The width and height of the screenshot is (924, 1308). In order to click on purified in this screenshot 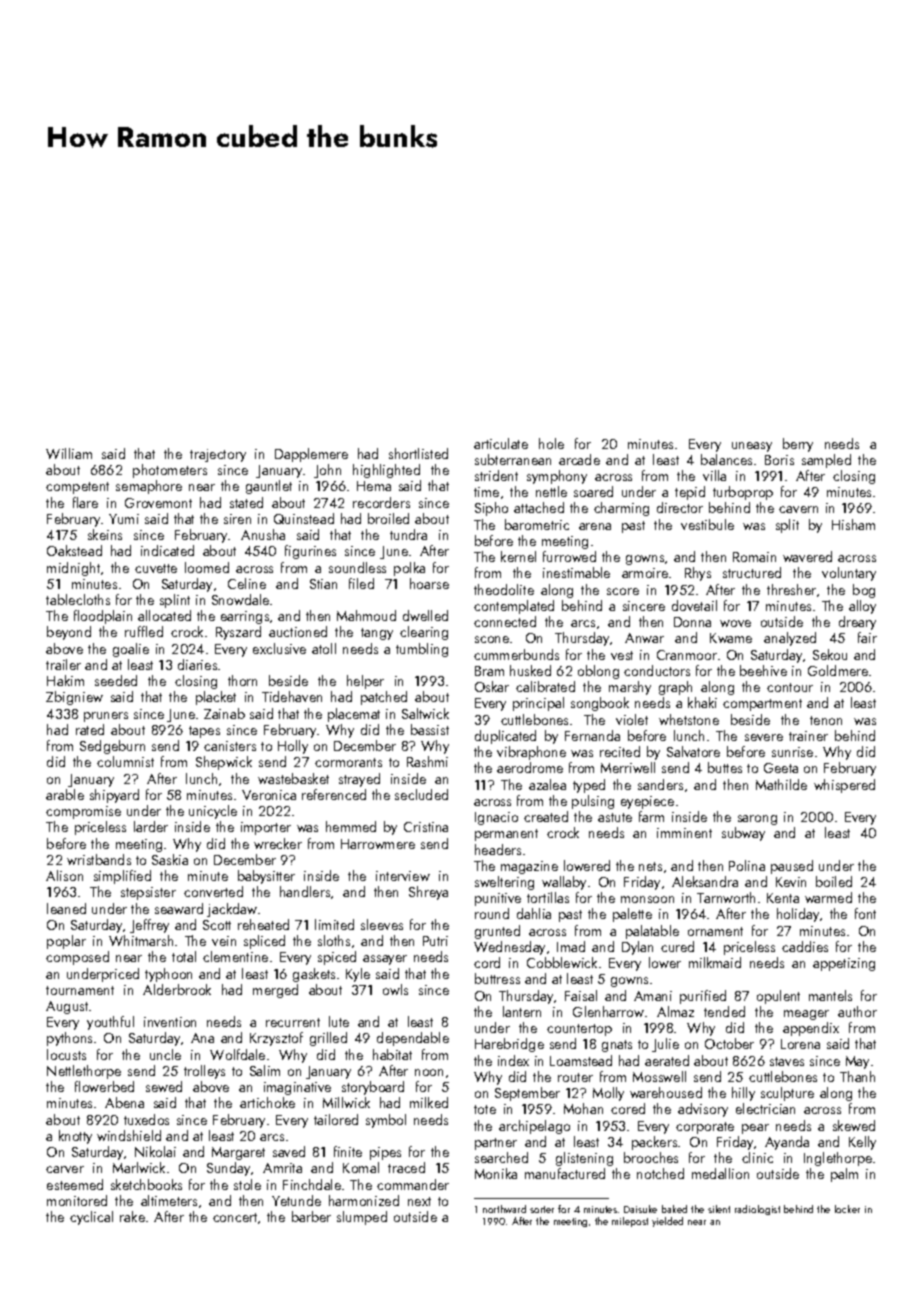, I will do `click(703, 997)`.
